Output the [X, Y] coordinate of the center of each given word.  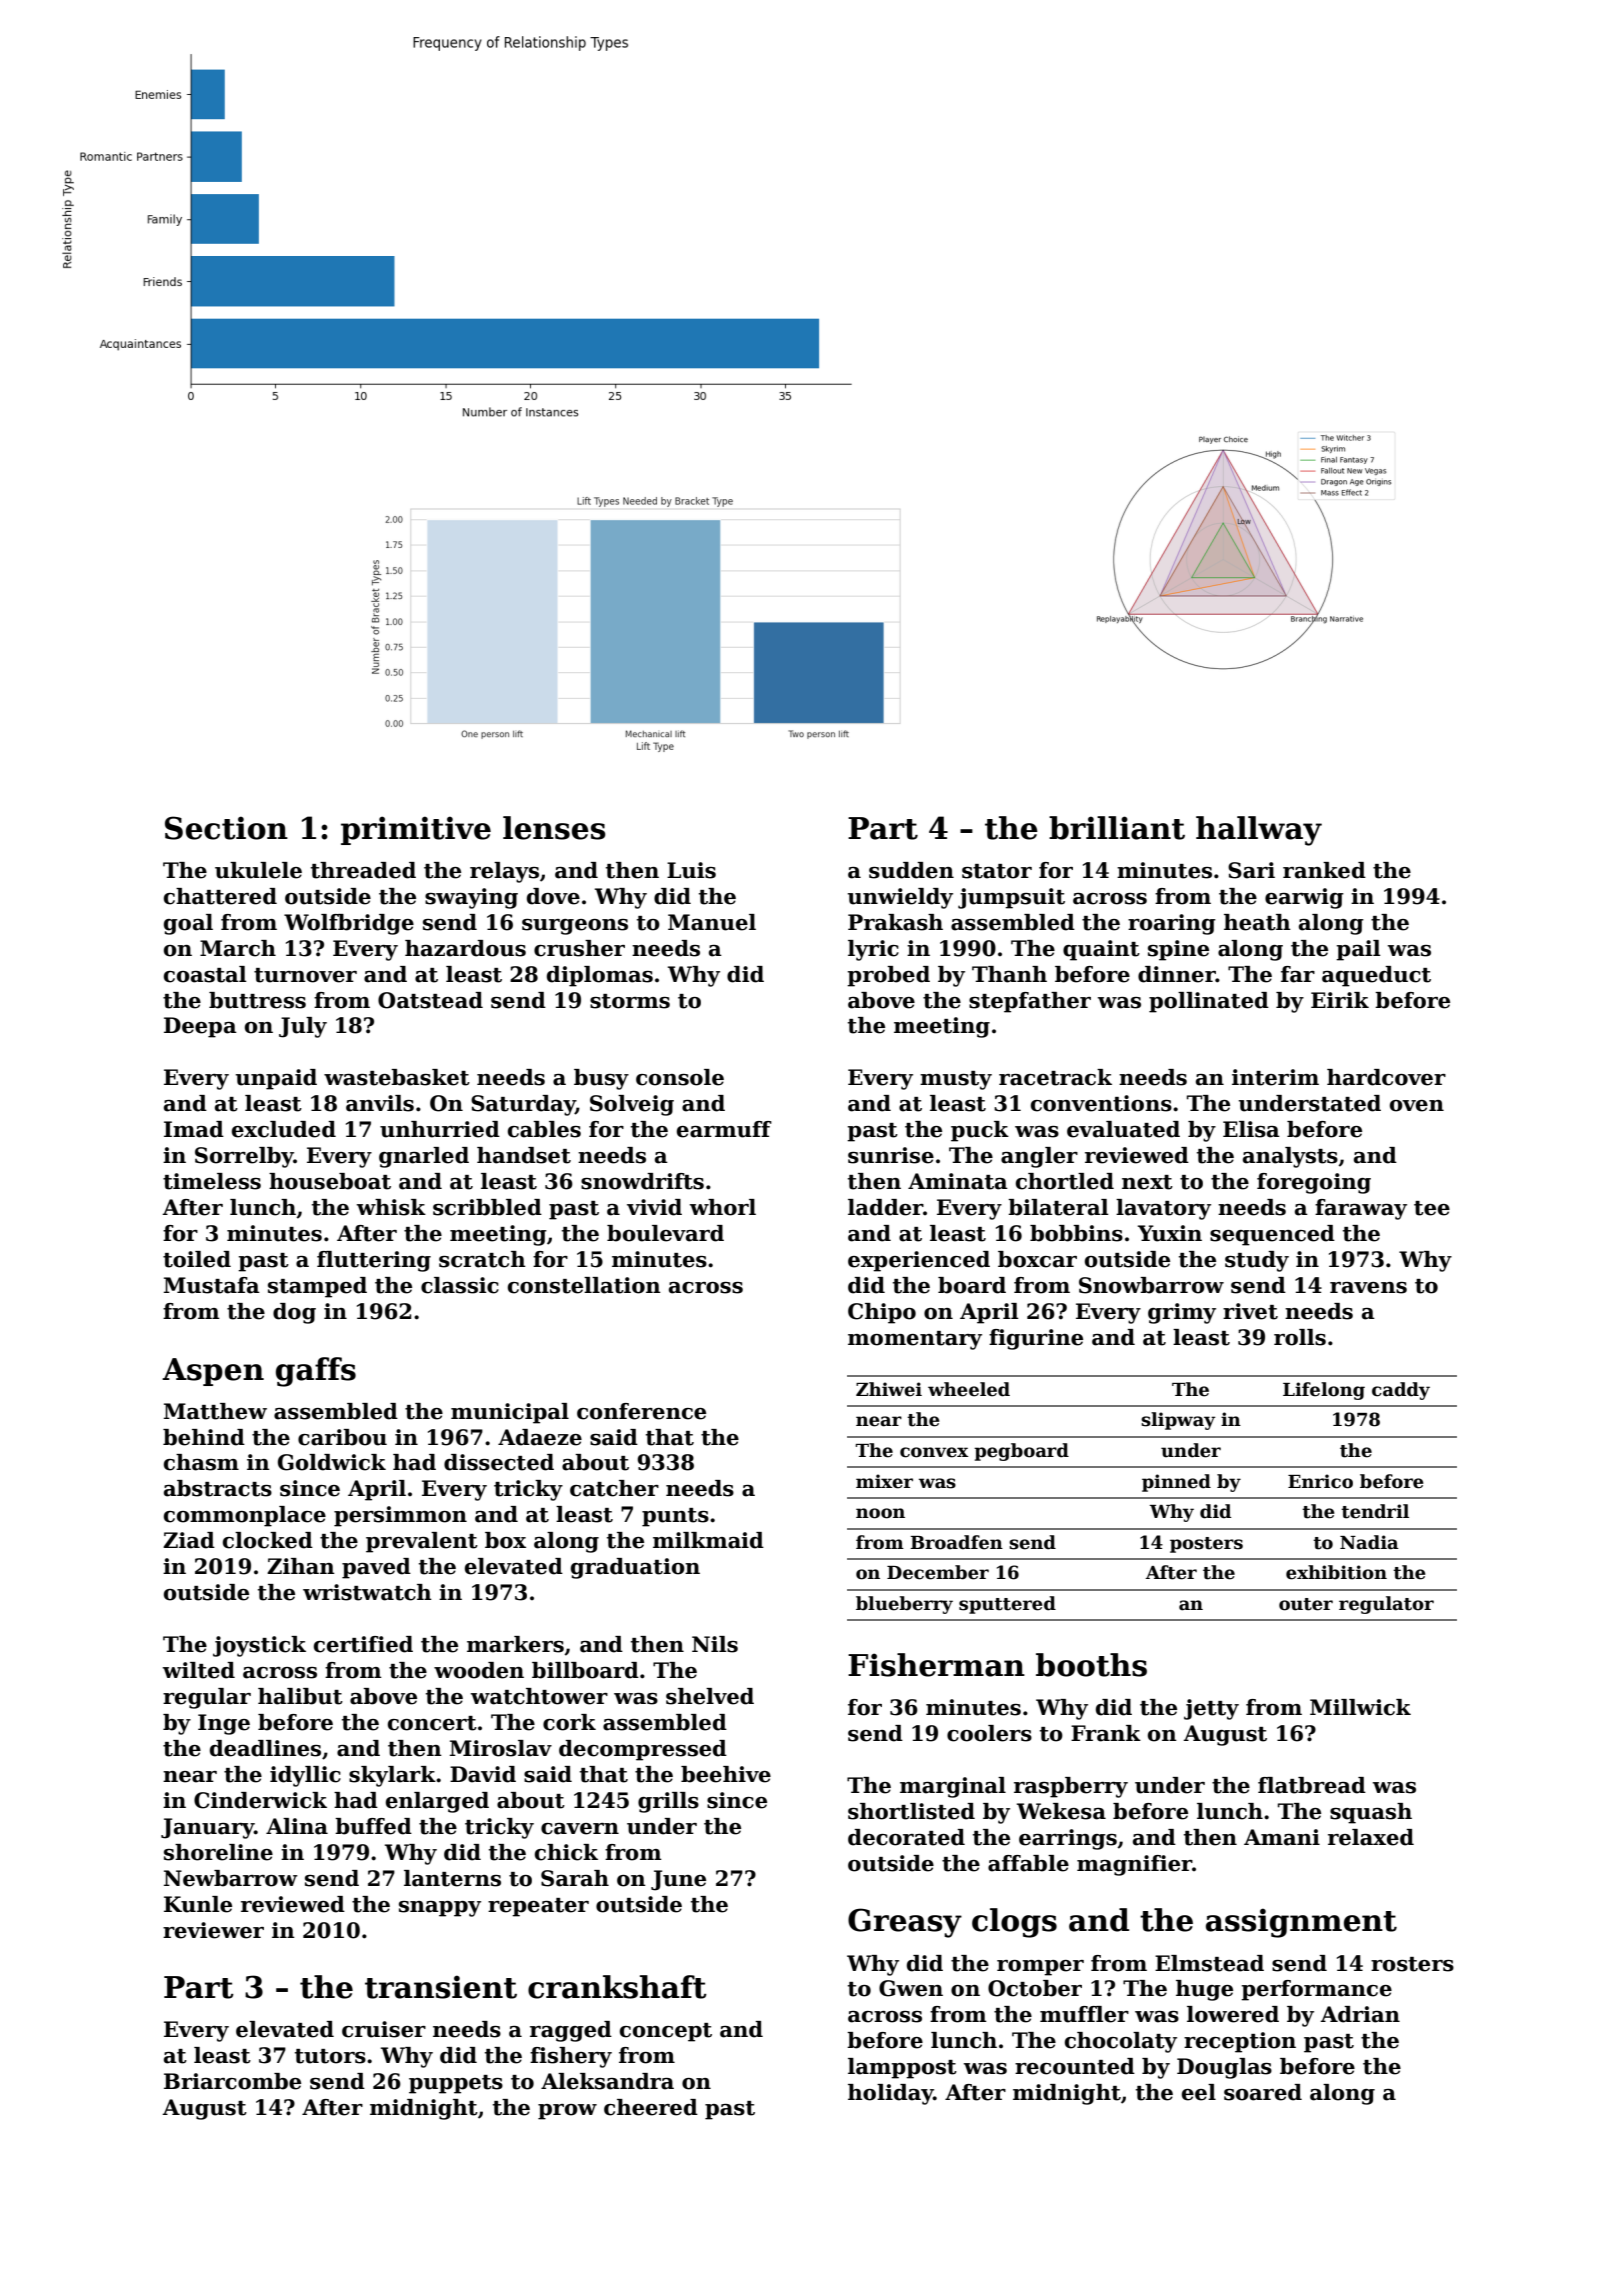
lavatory [1163, 1209]
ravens [1368, 1288]
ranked [1324, 870]
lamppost [902, 2068]
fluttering [374, 1261]
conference [641, 1411]
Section [226, 828]
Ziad [189, 1540]
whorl [723, 1207]
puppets [456, 2084]
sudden [911, 870]
